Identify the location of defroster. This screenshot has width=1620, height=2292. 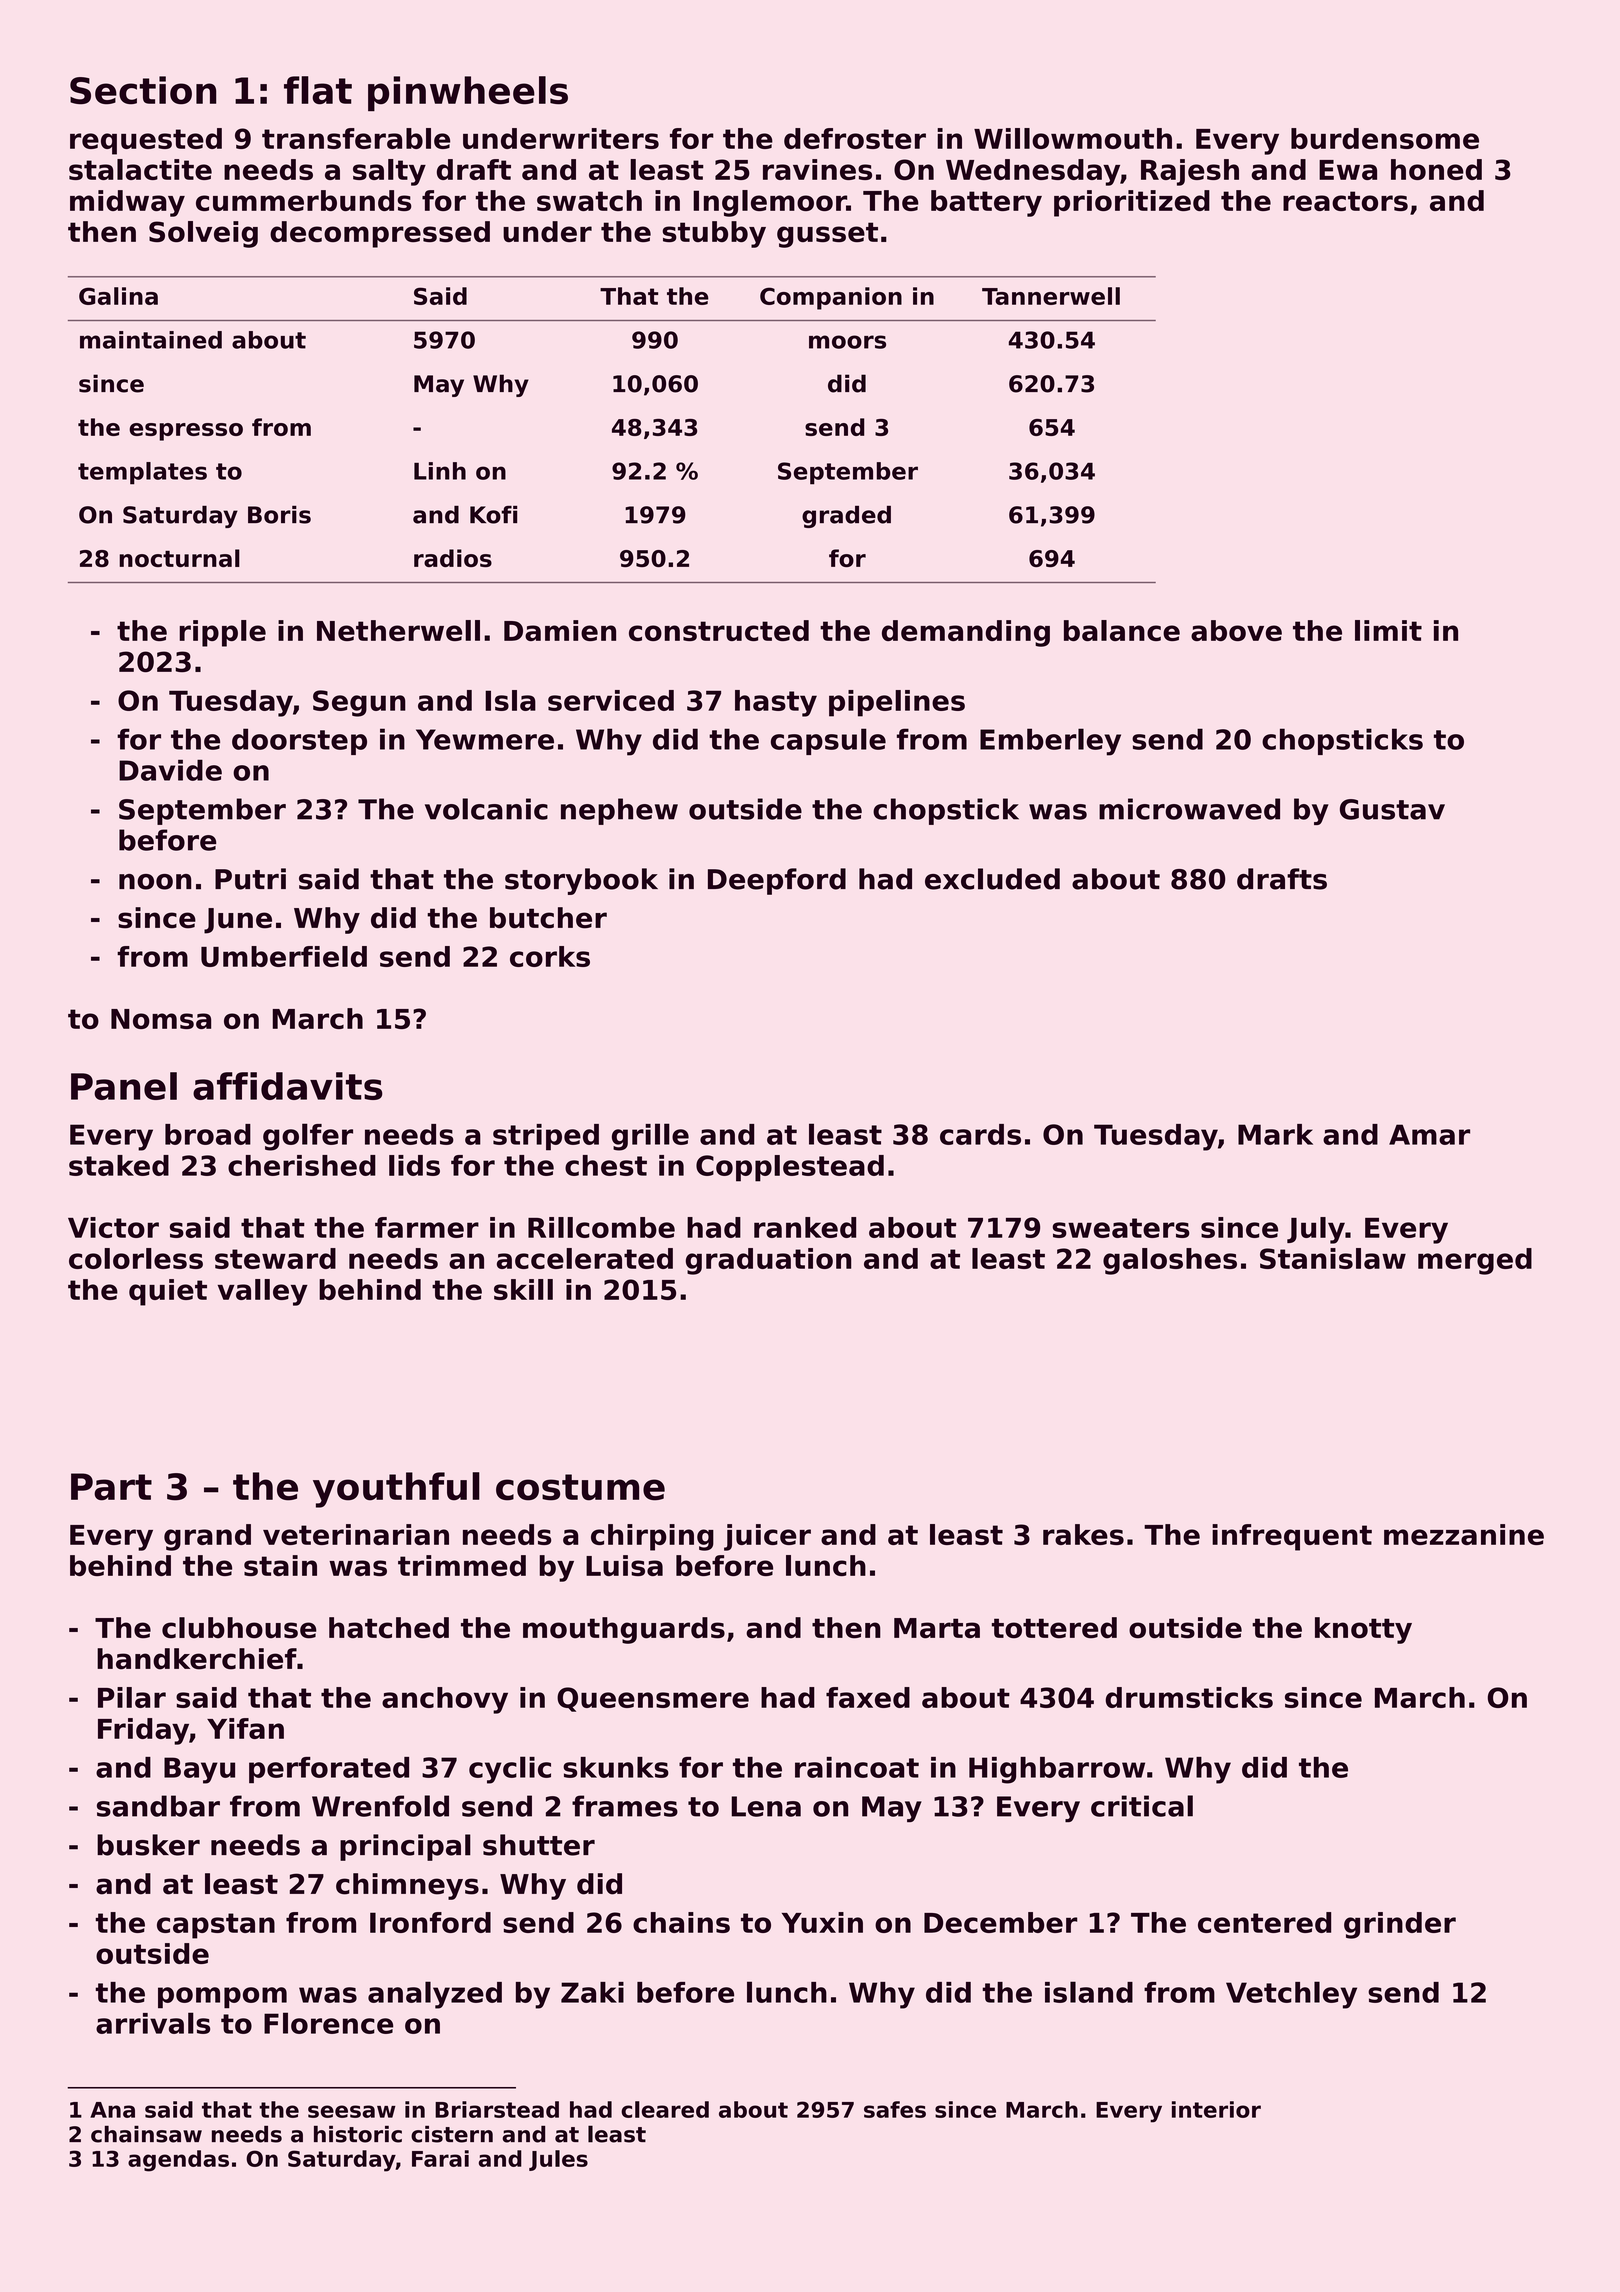
(855, 138).
